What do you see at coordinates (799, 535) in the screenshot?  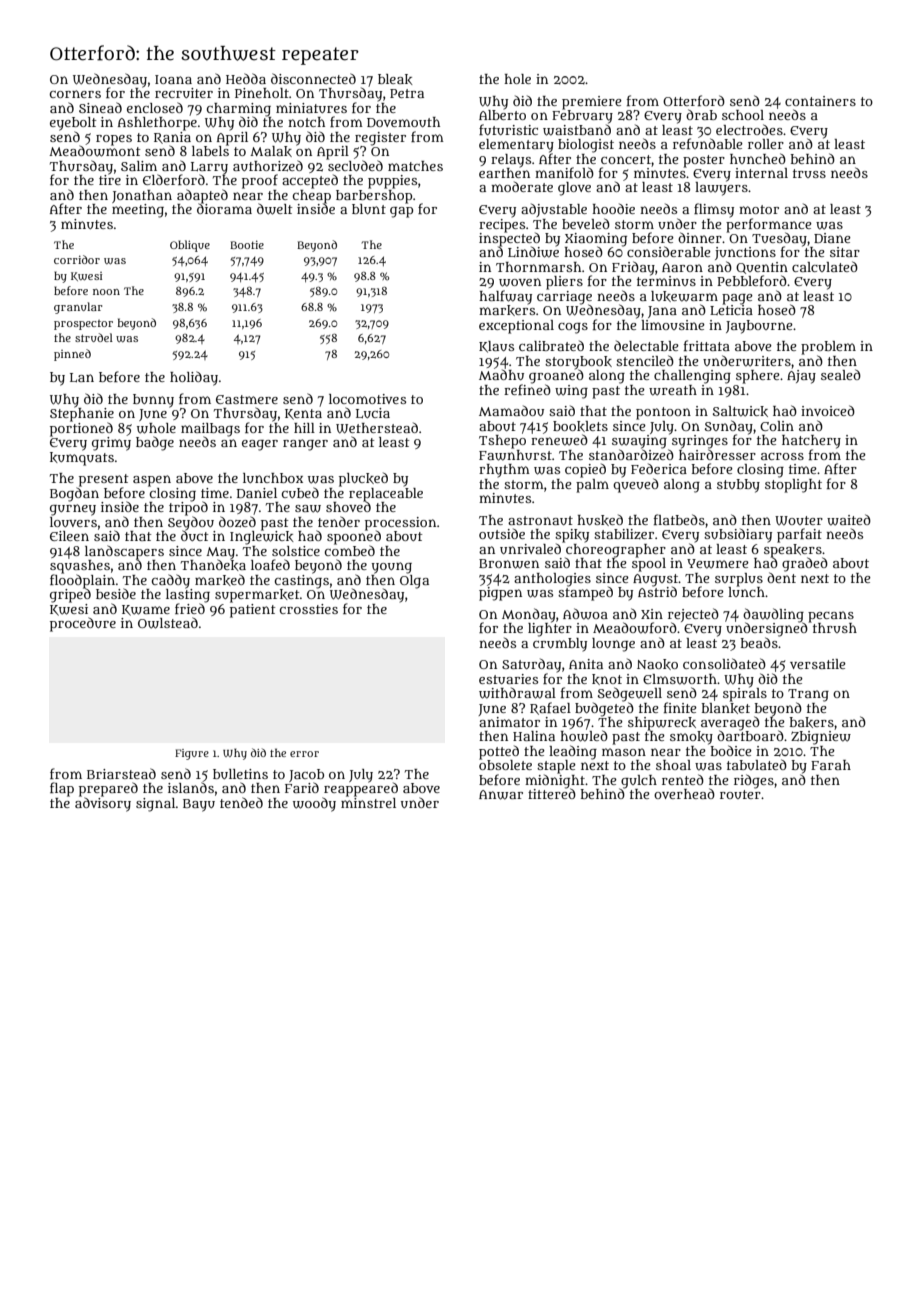 I see `parfait` at bounding box center [799, 535].
